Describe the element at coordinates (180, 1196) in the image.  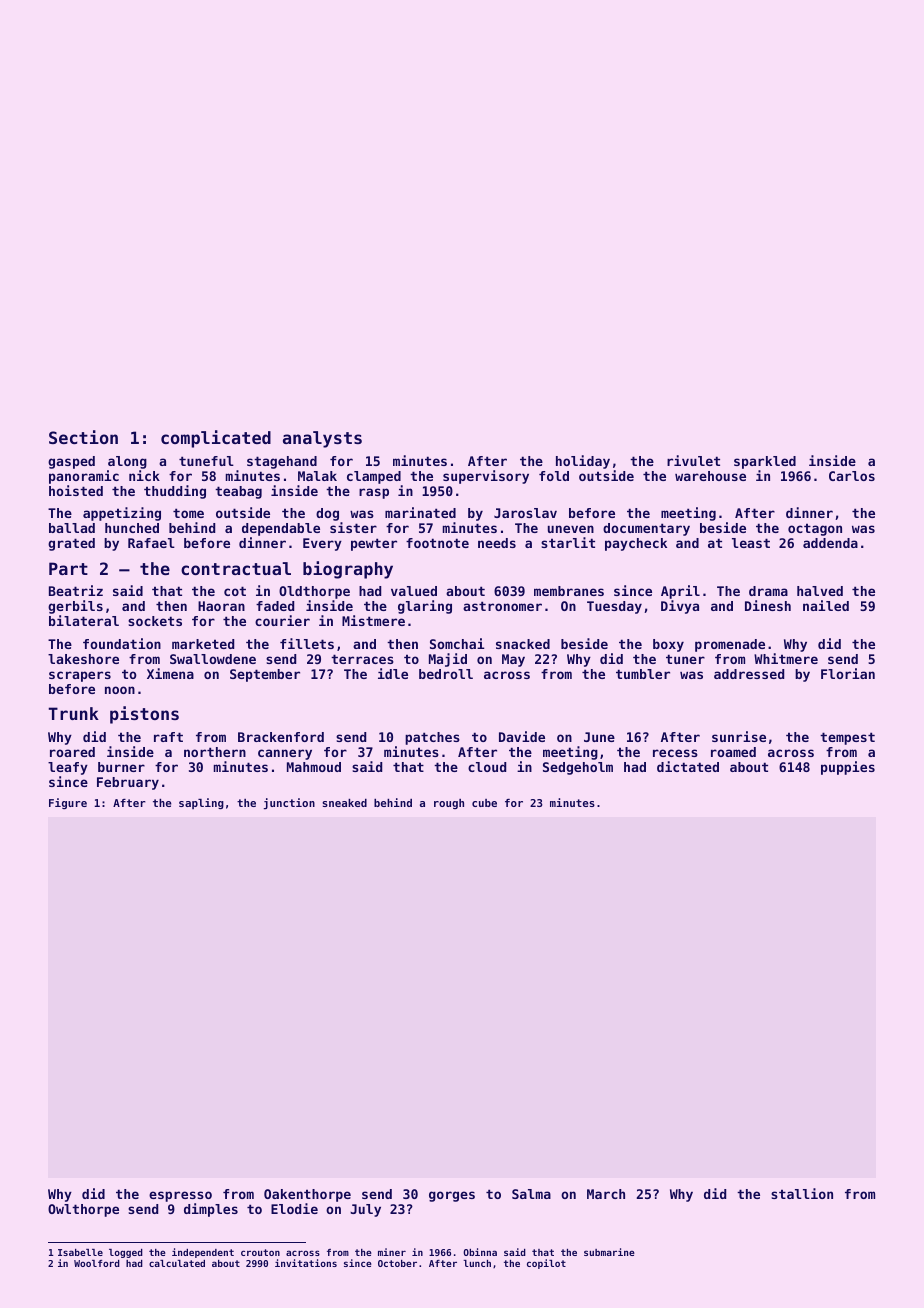
I see `espresso` at that location.
